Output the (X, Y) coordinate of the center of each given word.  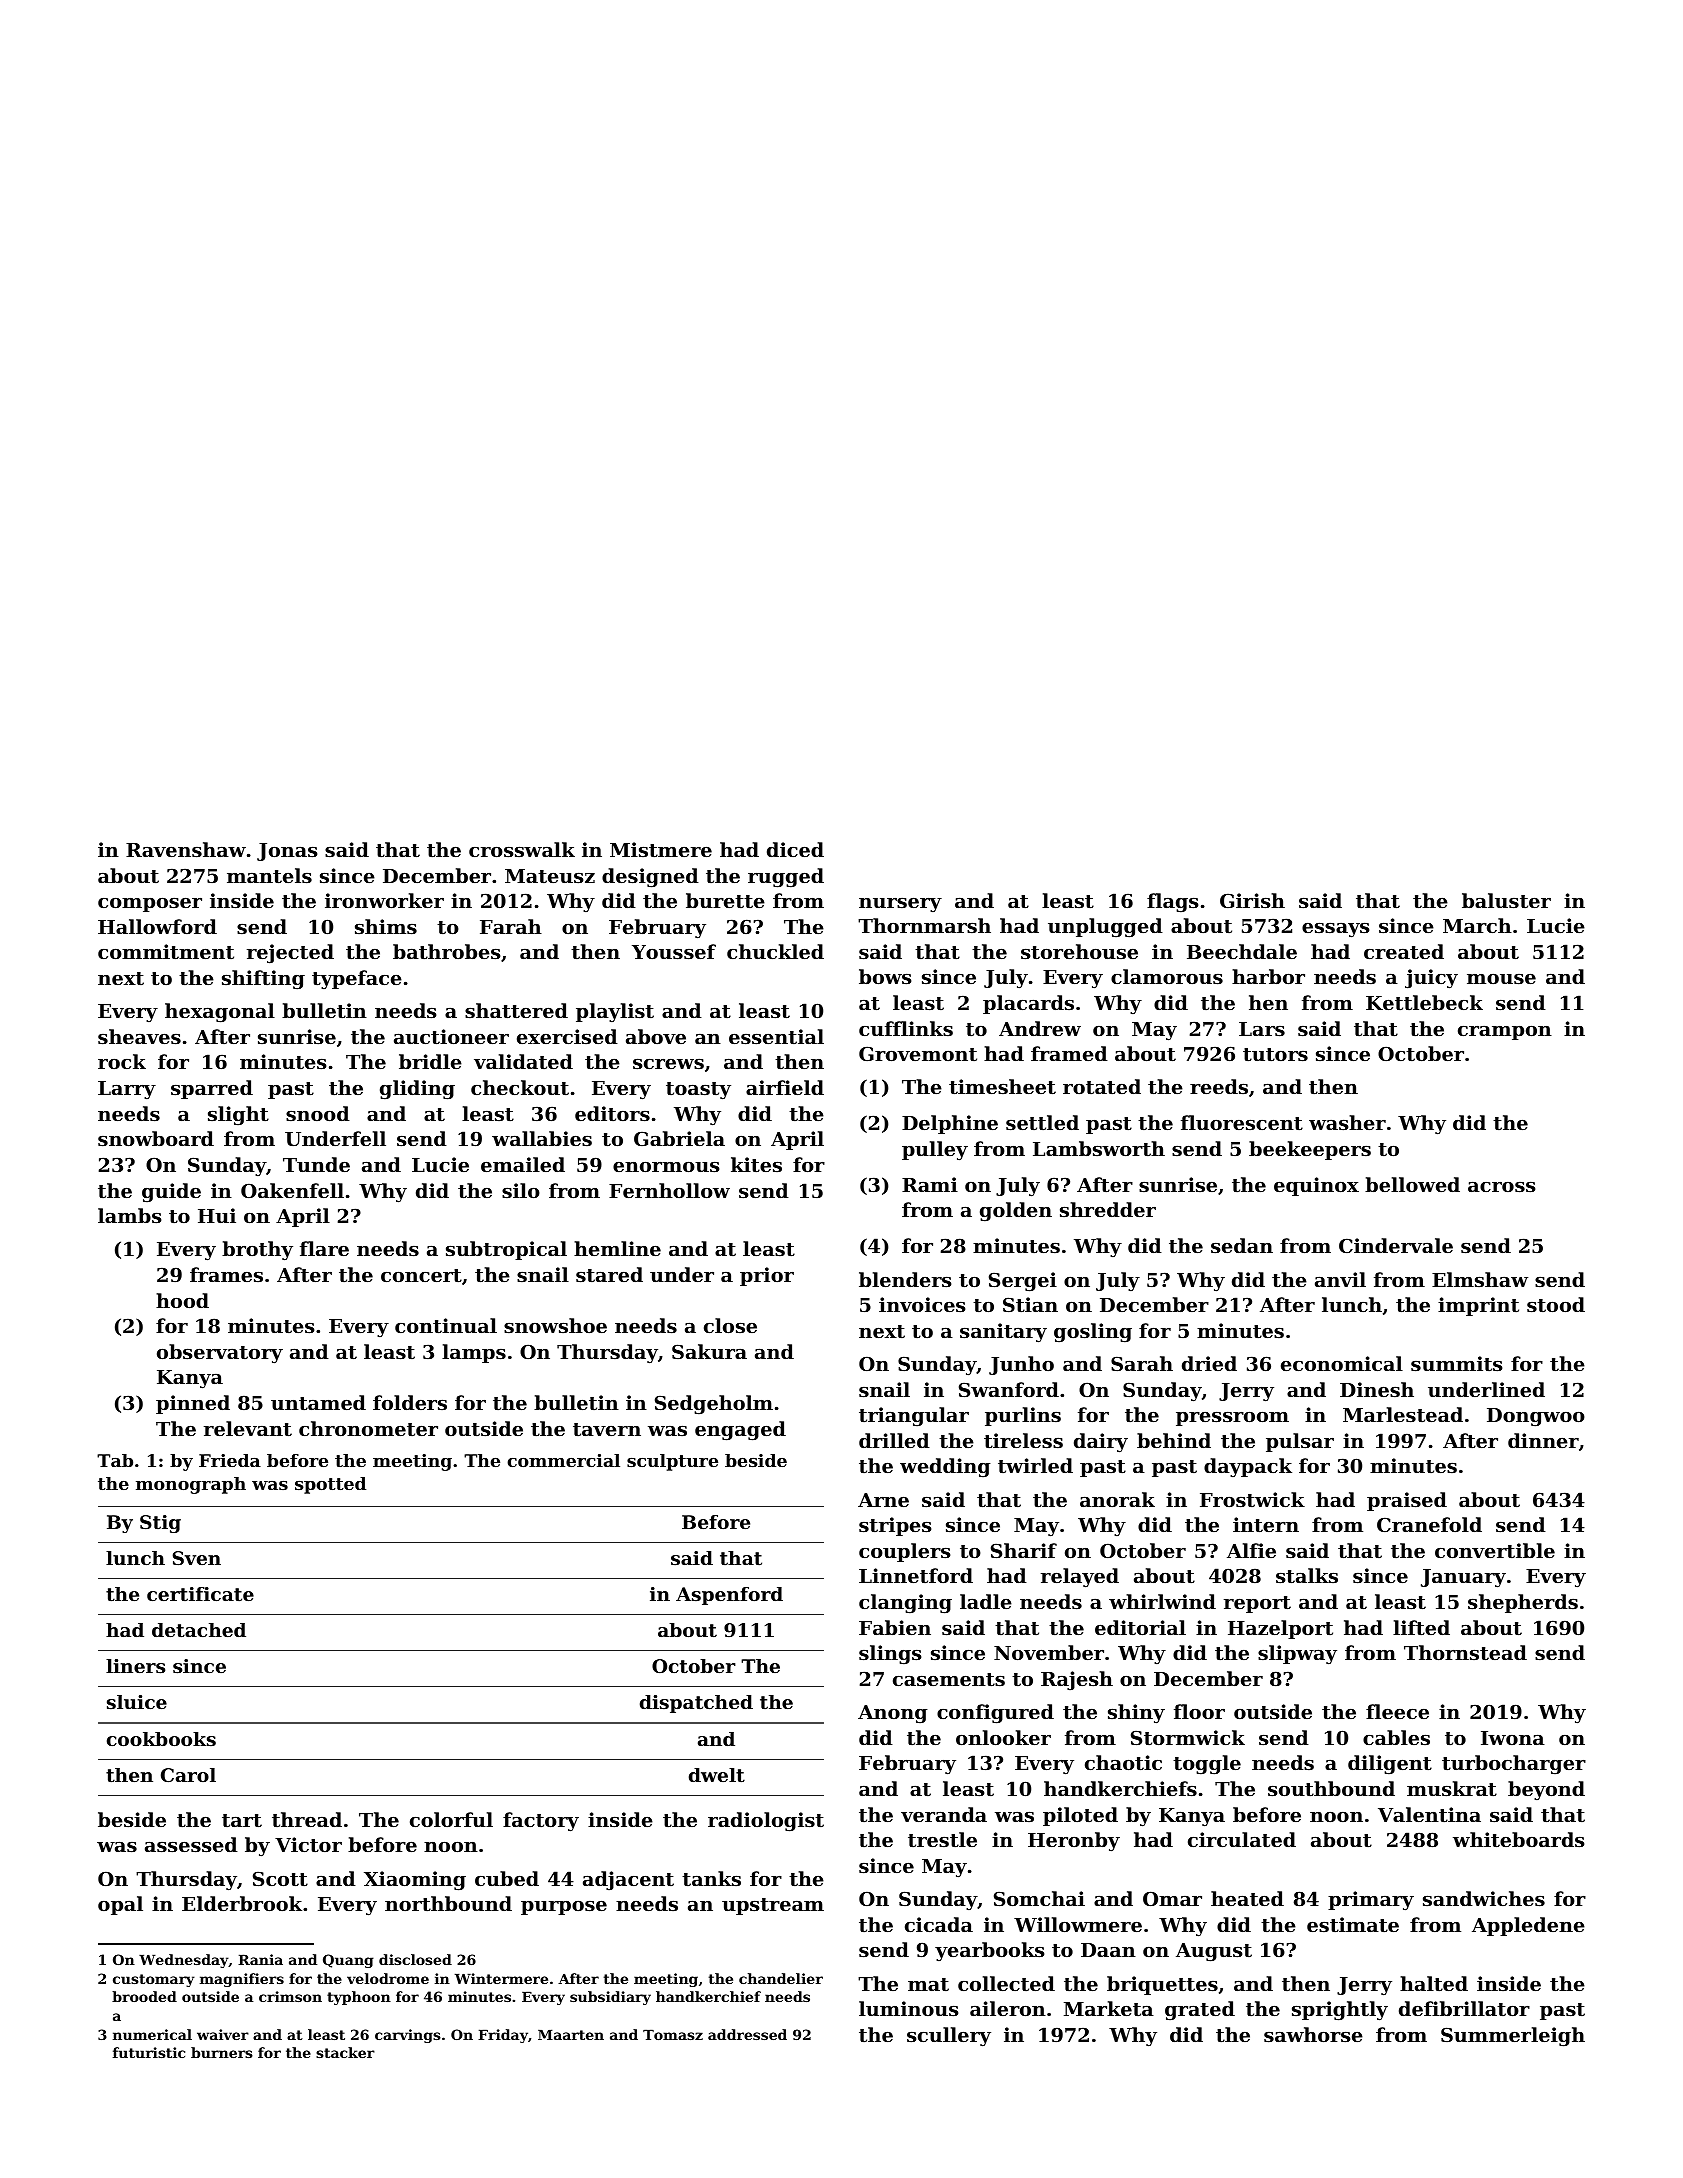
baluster (1506, 901)
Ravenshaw (186, 850)
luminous (908, 2009)
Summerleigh (1513, 2037)
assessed (191, 1845)
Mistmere (661, 850)
